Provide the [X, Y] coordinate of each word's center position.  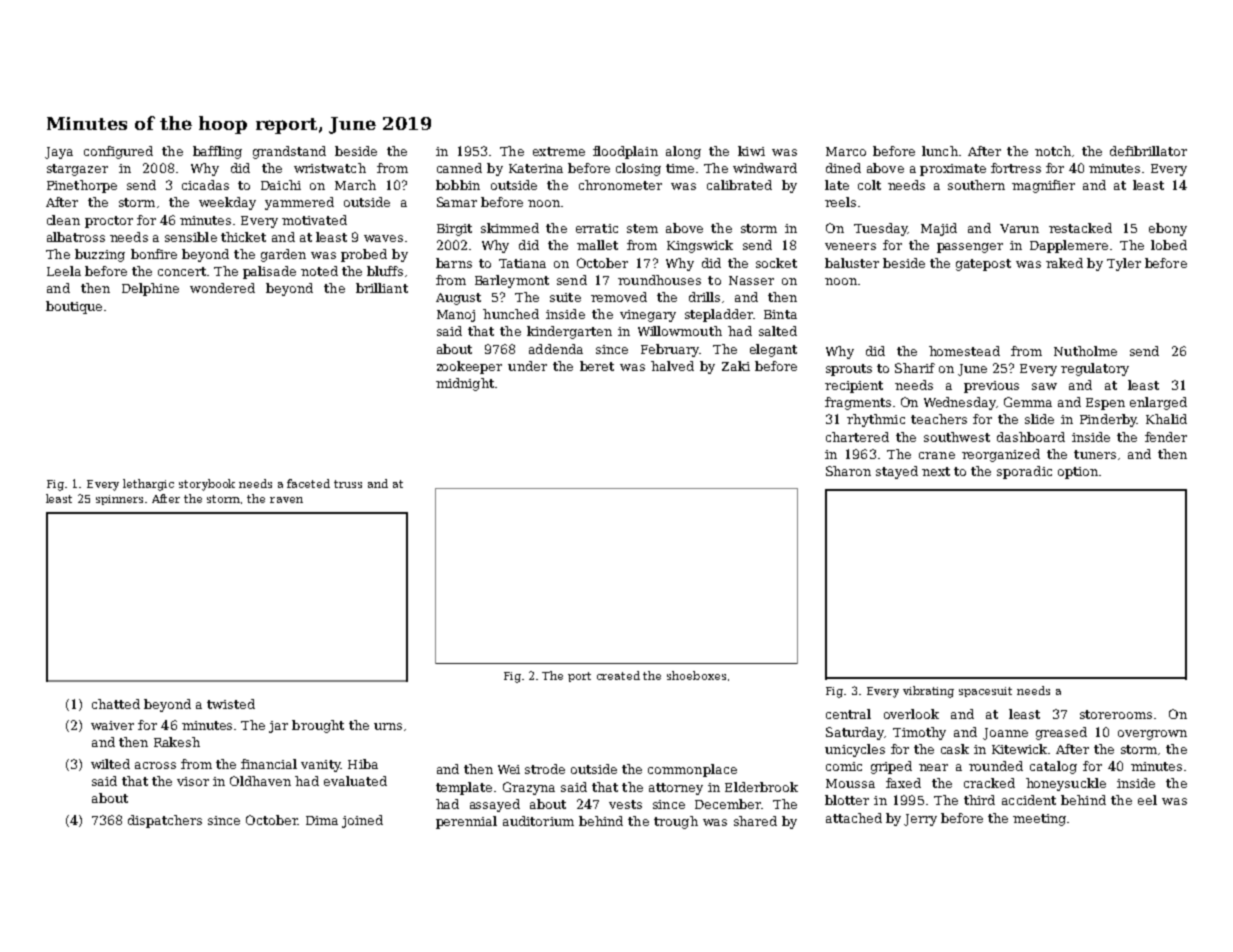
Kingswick [700, 246]
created [618, 675]
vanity [321, 766]
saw [1044, 386]
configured [118, 152]
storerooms [1116, 714]
